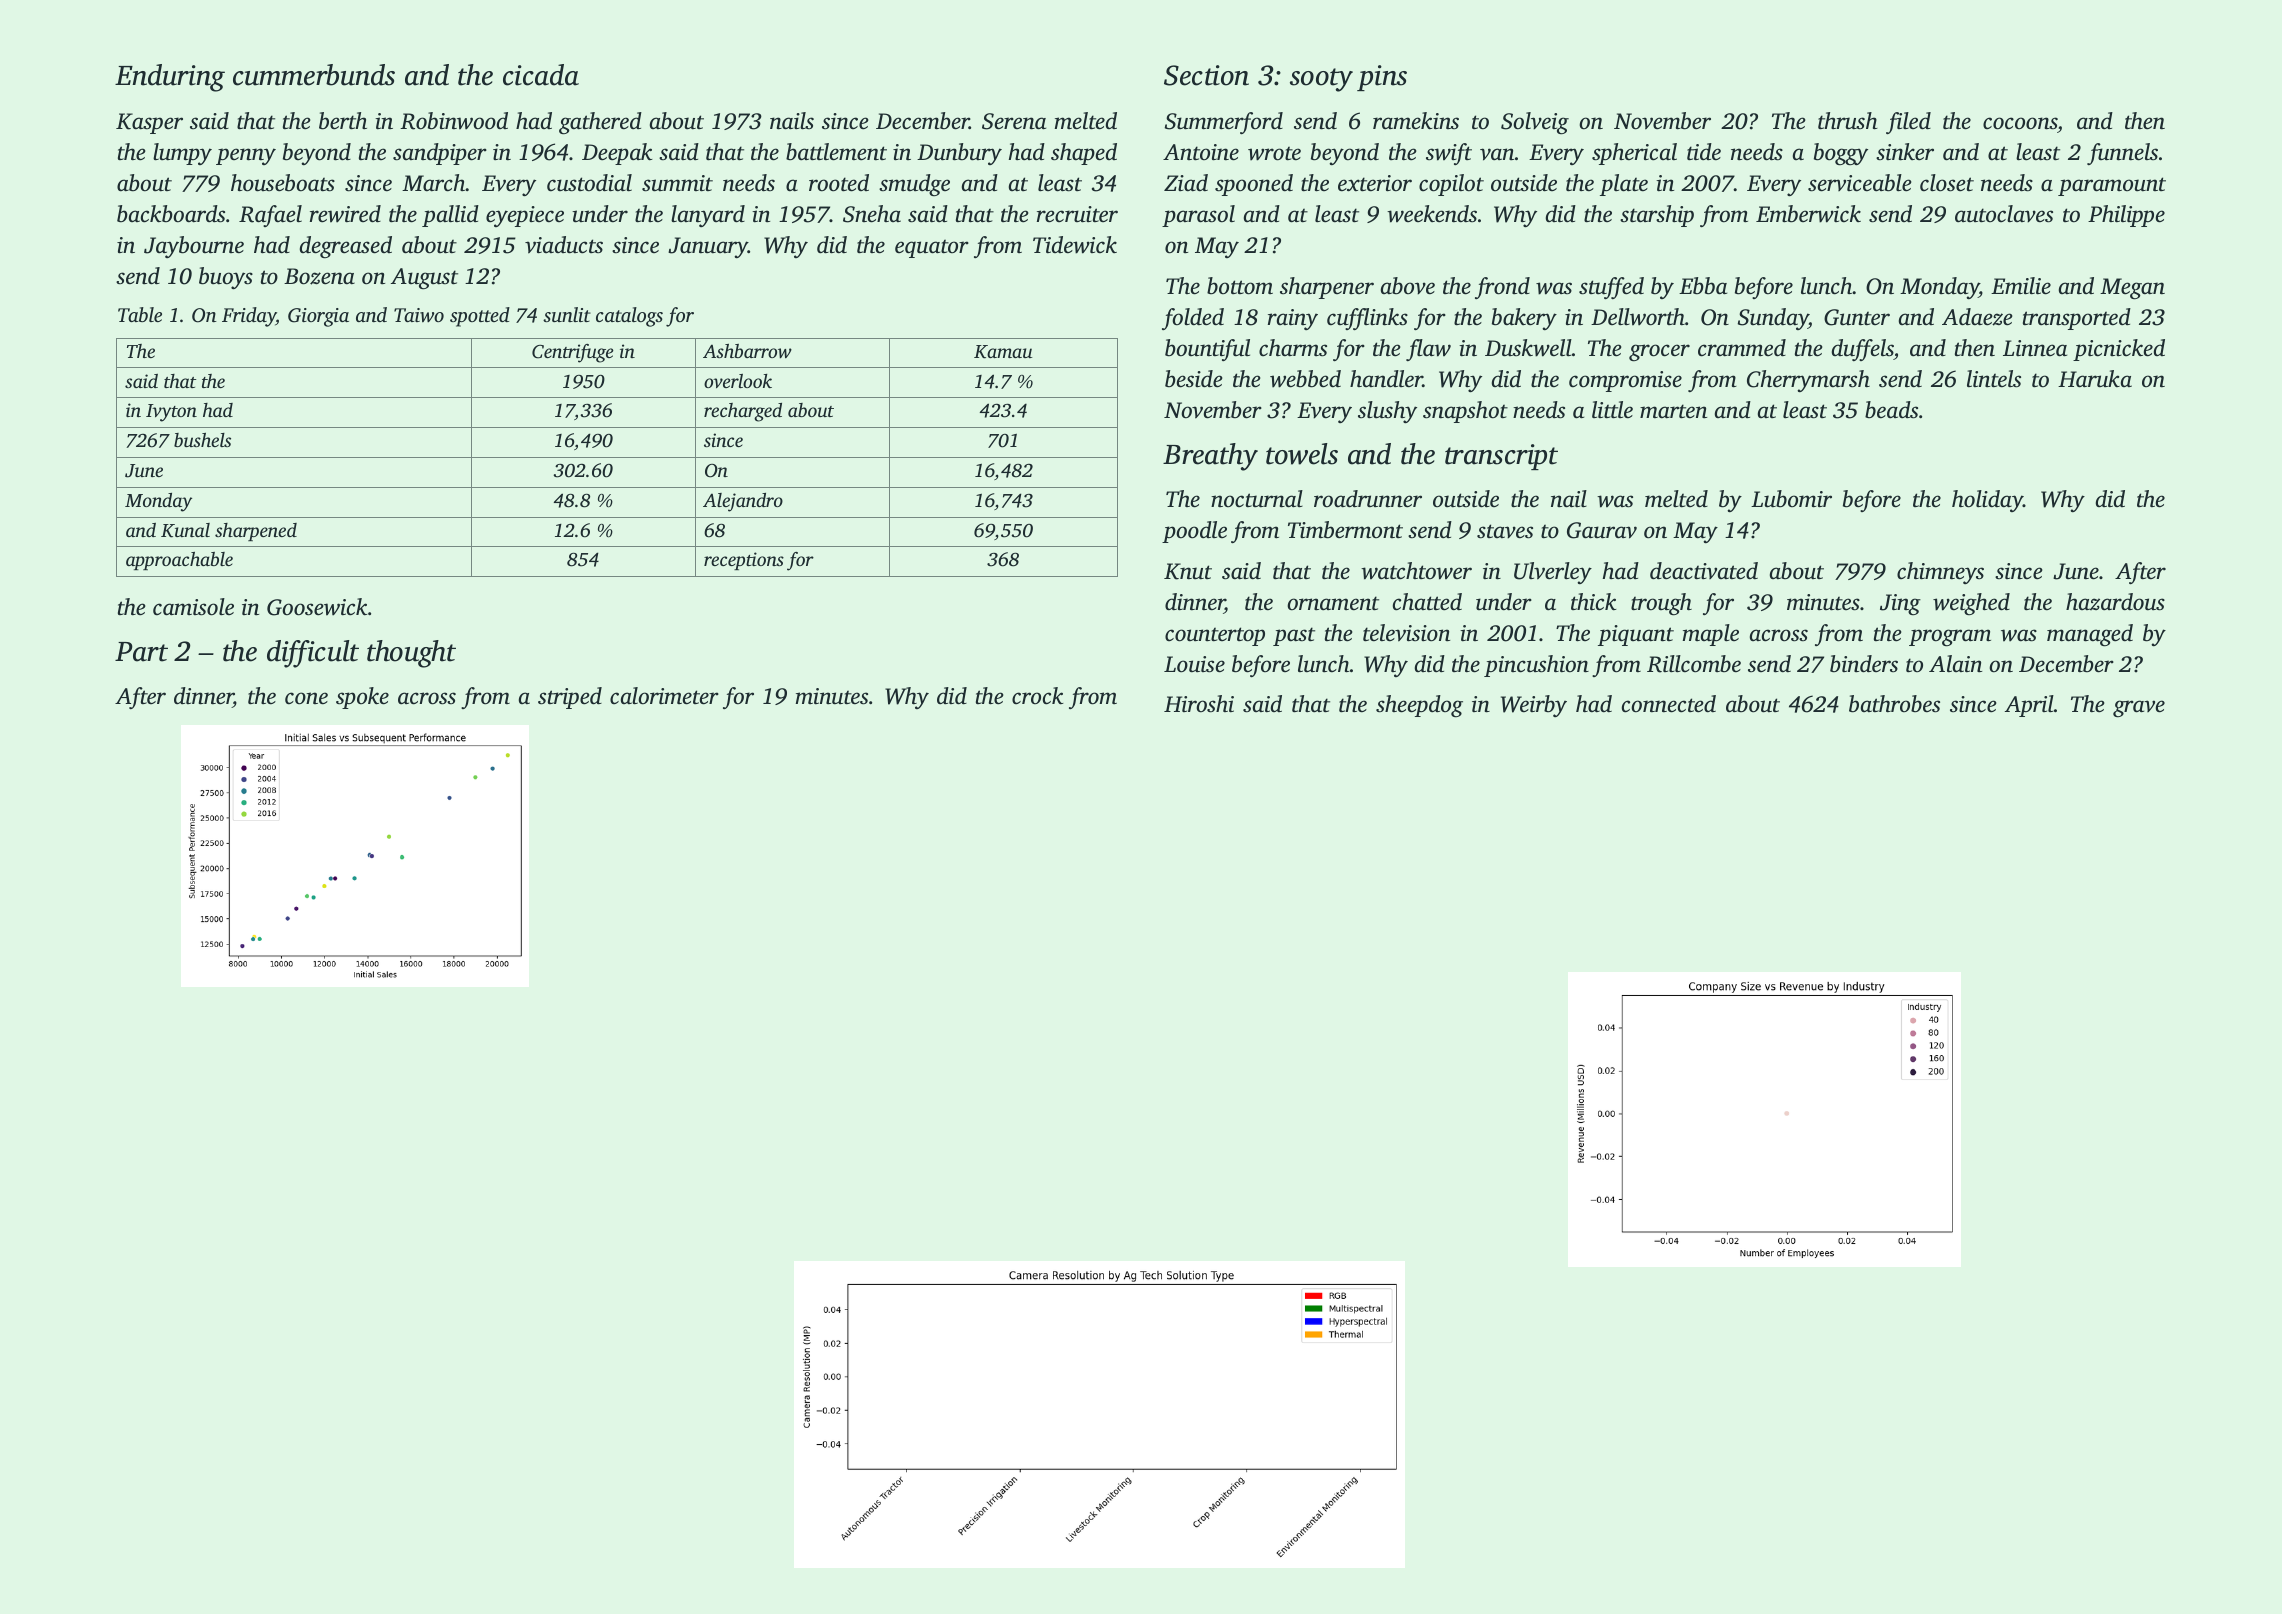 The image size is (2282, 1614). Describe the element at coordinates (314, 75) in the screenshot. I see `cummerbunds` at that location.
